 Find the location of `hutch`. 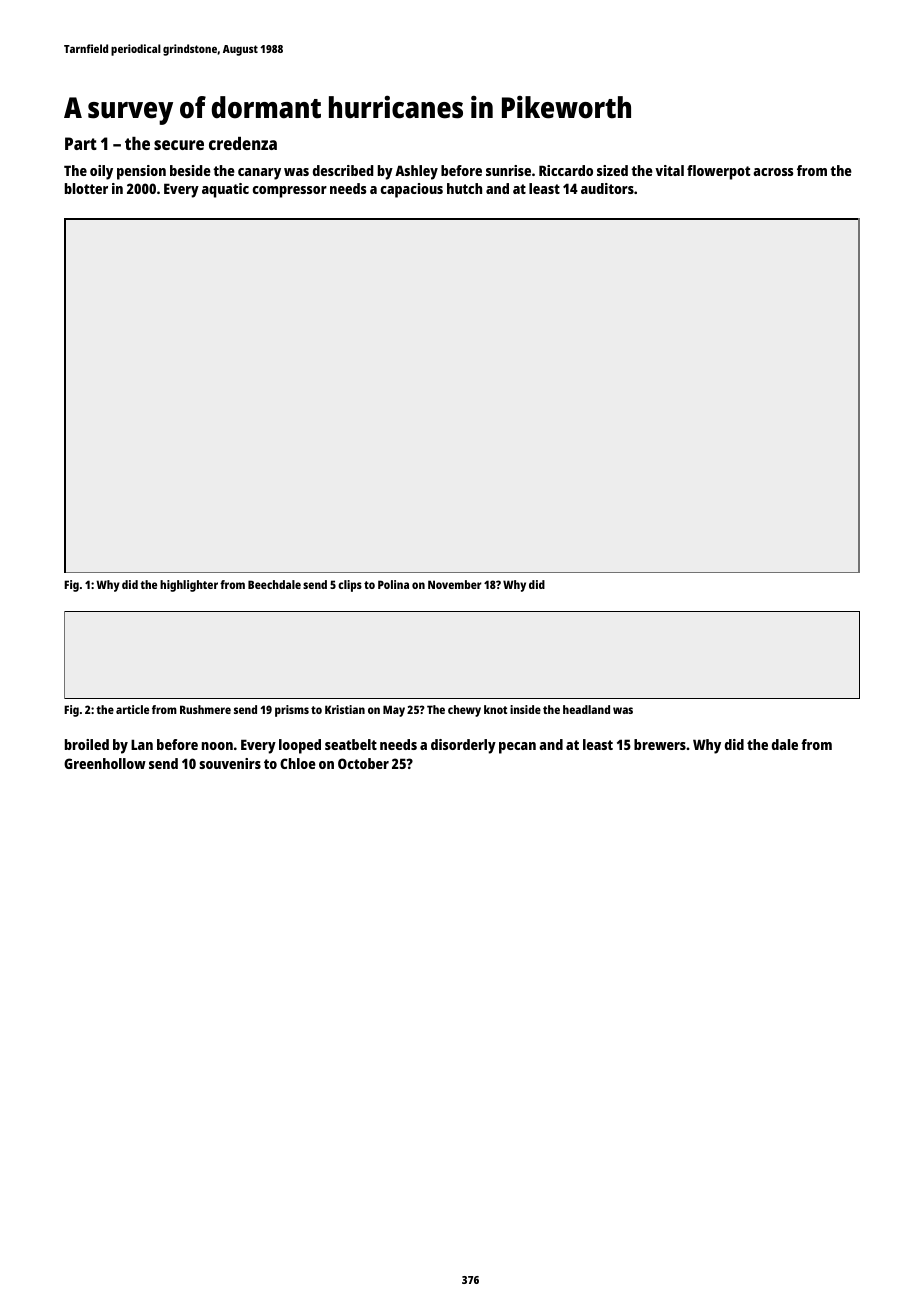

hutch is located at coordinates (464, 188).
